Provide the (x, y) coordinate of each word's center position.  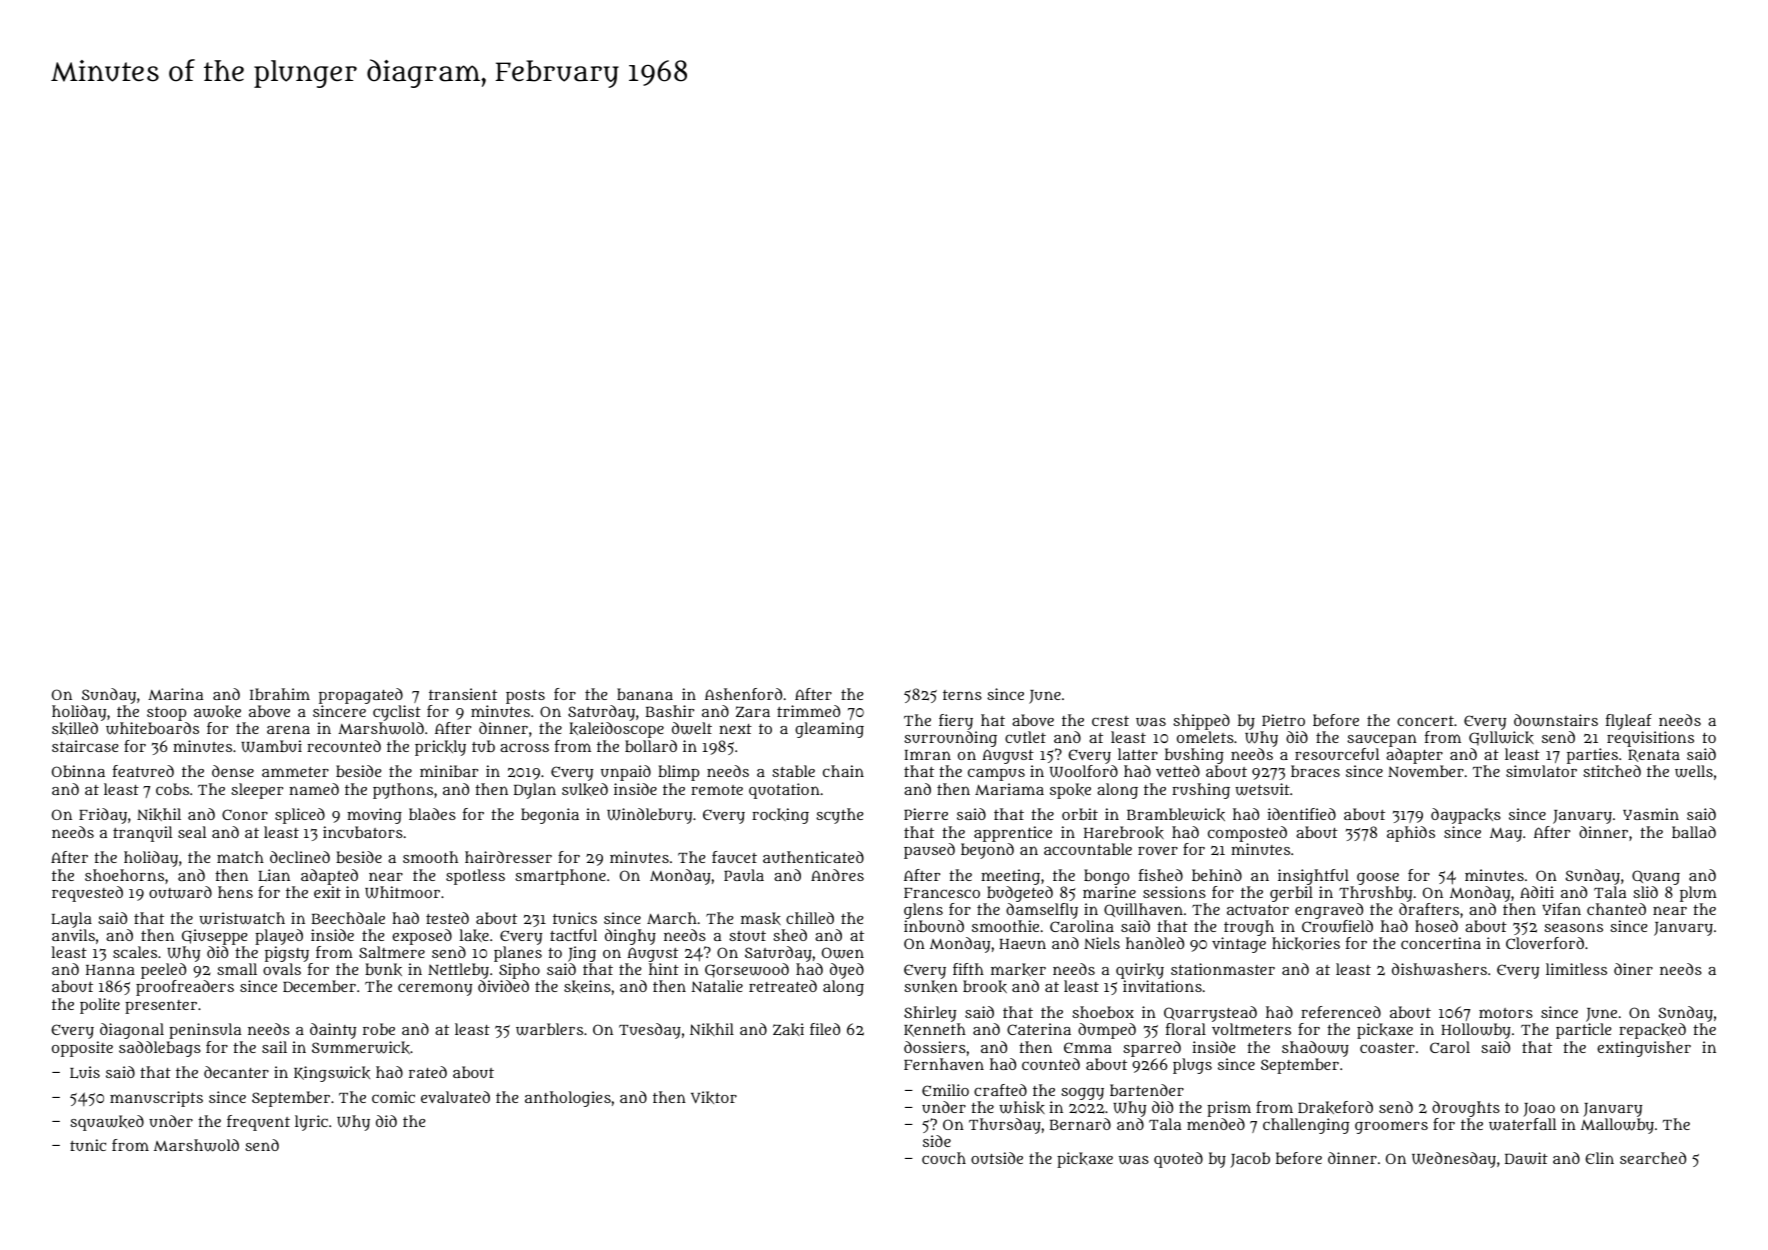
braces (1315, 771)
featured (143, 771)
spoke (1070, 791)
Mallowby (1617, 1126)
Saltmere (392, 952)
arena (288, 729)
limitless (1576, 969)
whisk (1022, 1107)
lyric (311, 1123)
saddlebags (160, 1049)
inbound (934, 926)
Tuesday (650, 1031)
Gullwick (1501, 738)
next (735, 729)
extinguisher (1644, 1049)
